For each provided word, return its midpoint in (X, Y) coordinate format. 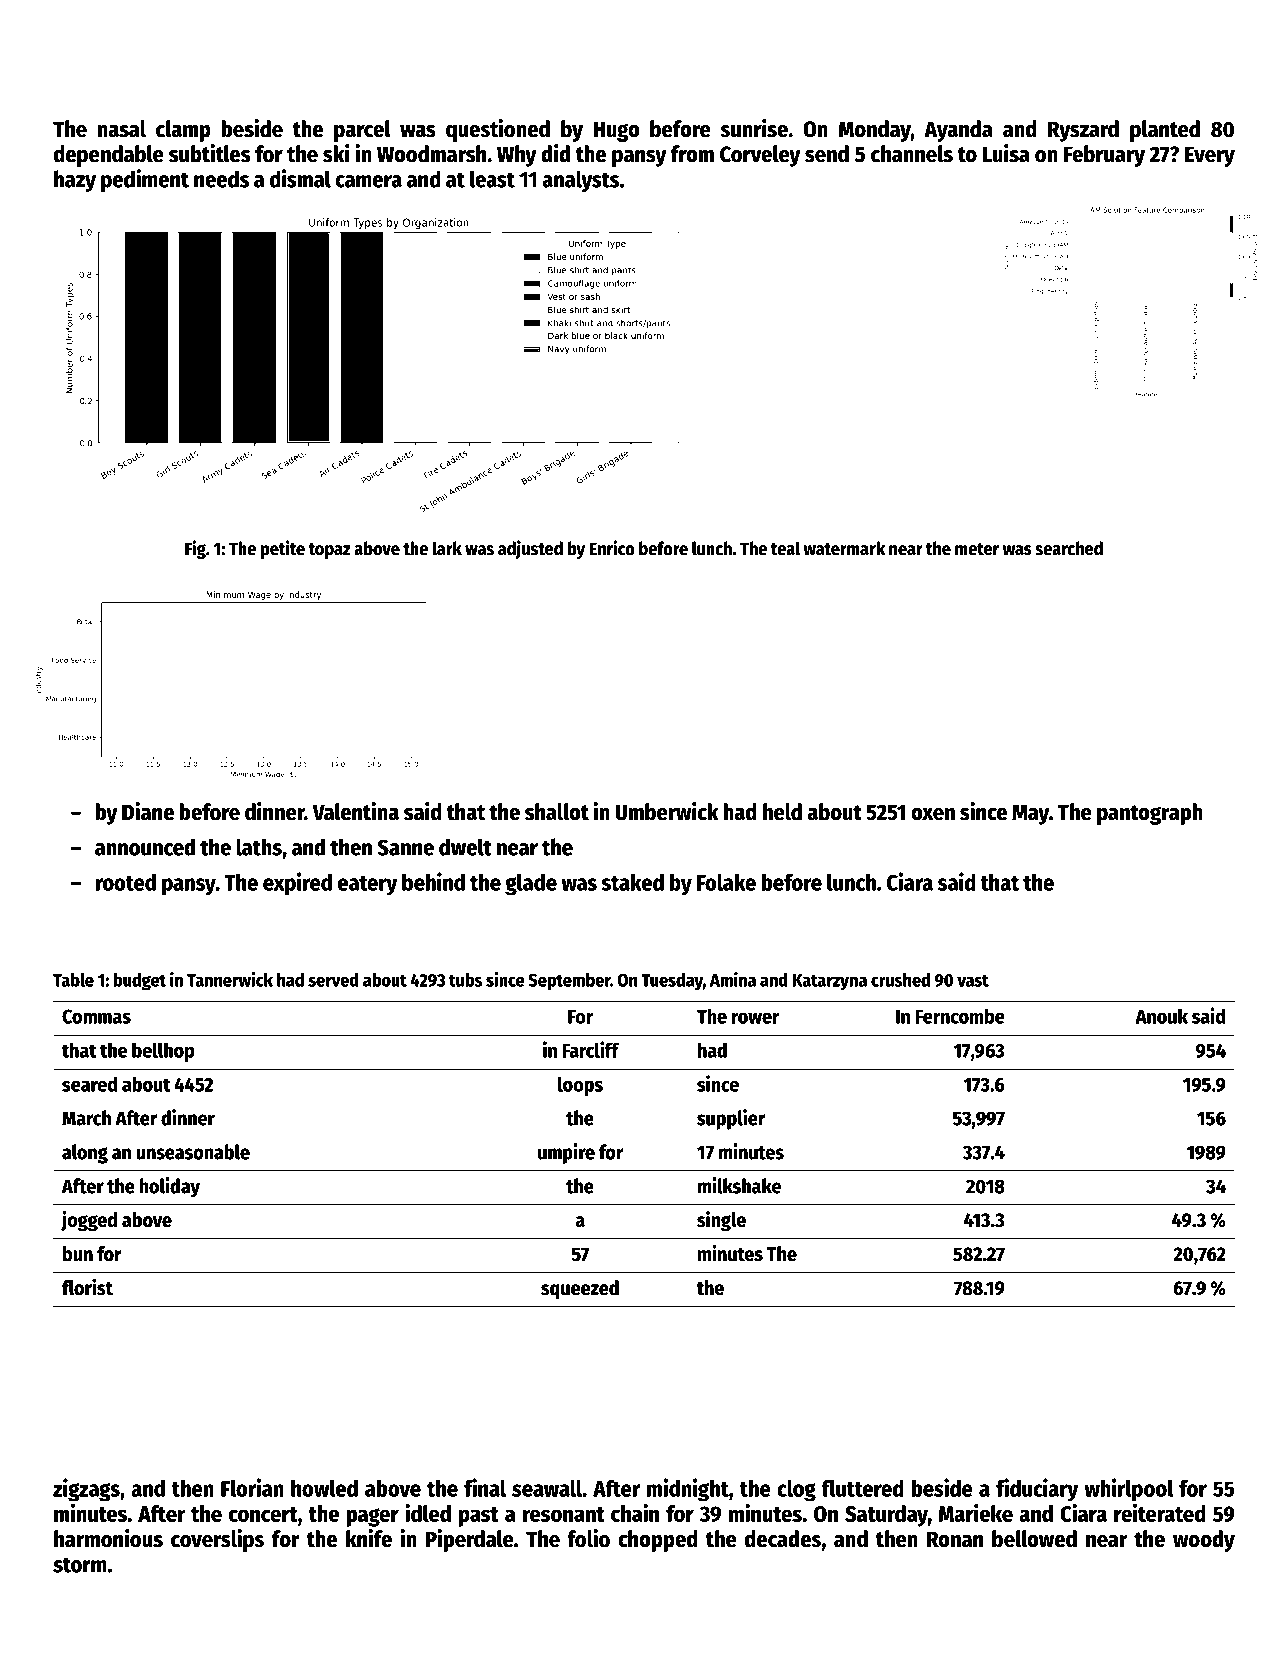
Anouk (1161, 1016)
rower (756, 1018)
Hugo (617, 131)
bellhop (163, 1052)
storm (80, 1565)
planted (1165, 131)
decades (783, 1539)
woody (1204, 1541)
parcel (362, 131)
